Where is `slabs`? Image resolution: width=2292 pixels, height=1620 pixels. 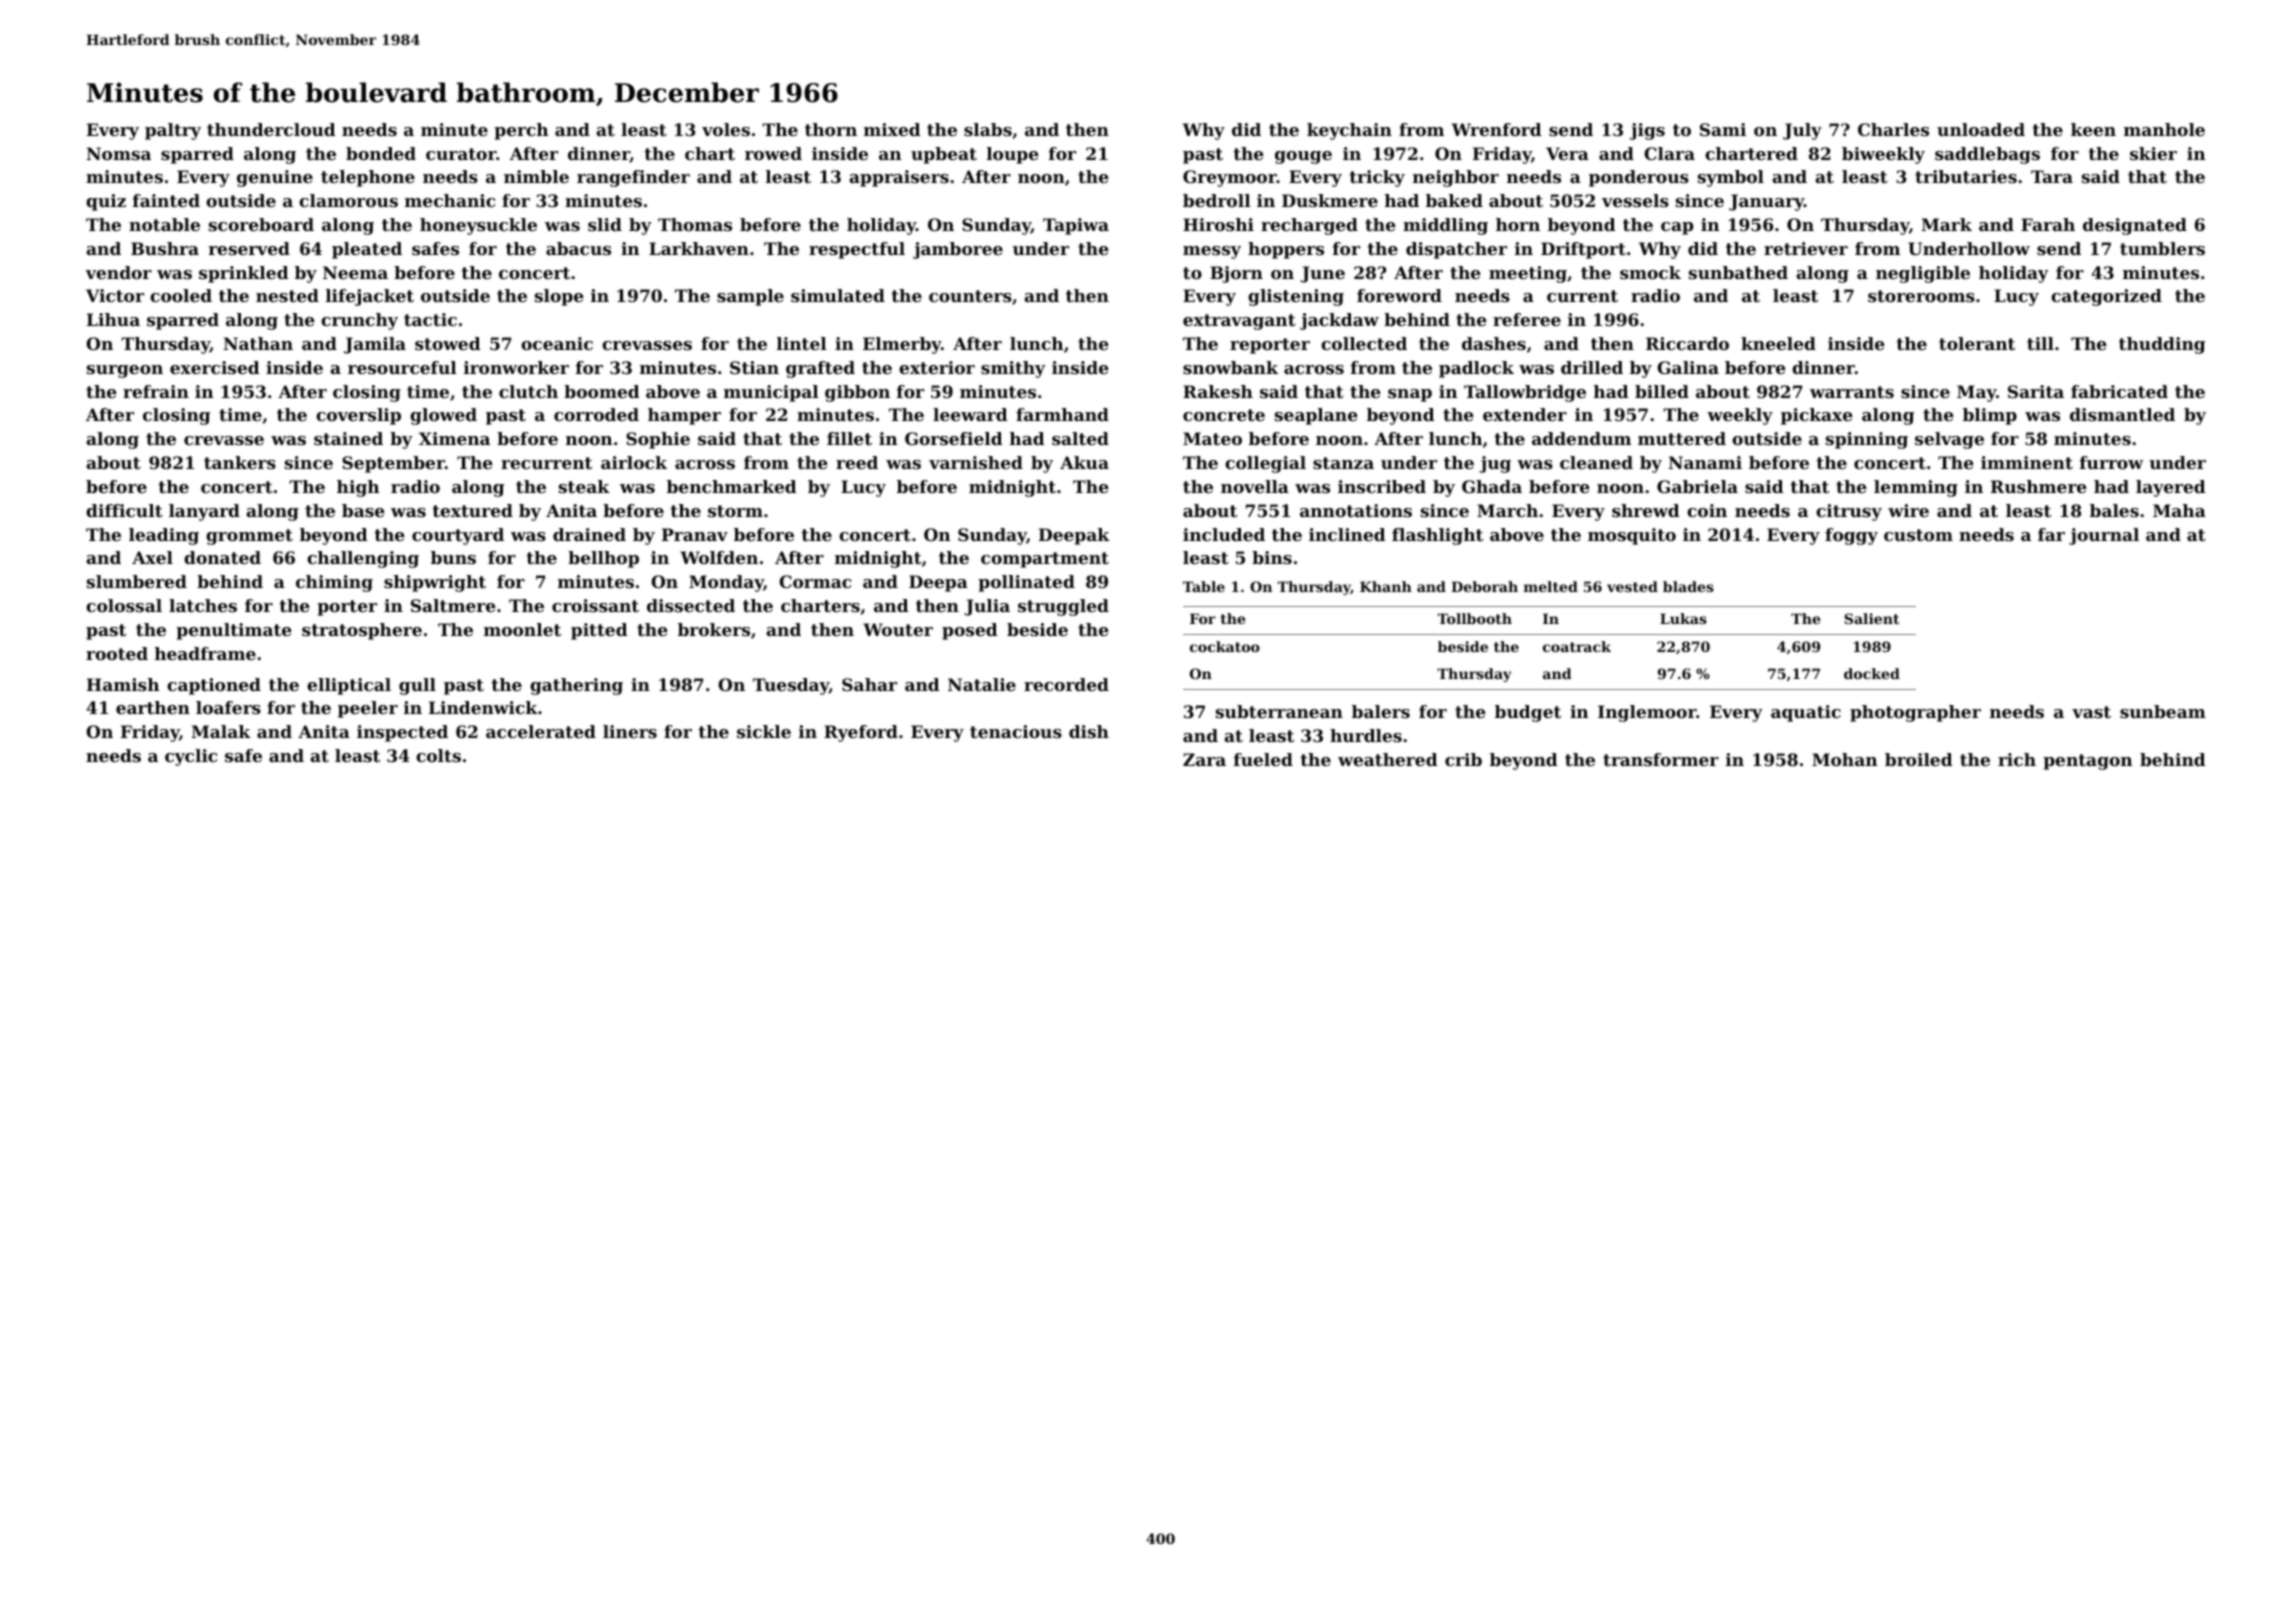 slabs is located at coordinates (988, 129).
